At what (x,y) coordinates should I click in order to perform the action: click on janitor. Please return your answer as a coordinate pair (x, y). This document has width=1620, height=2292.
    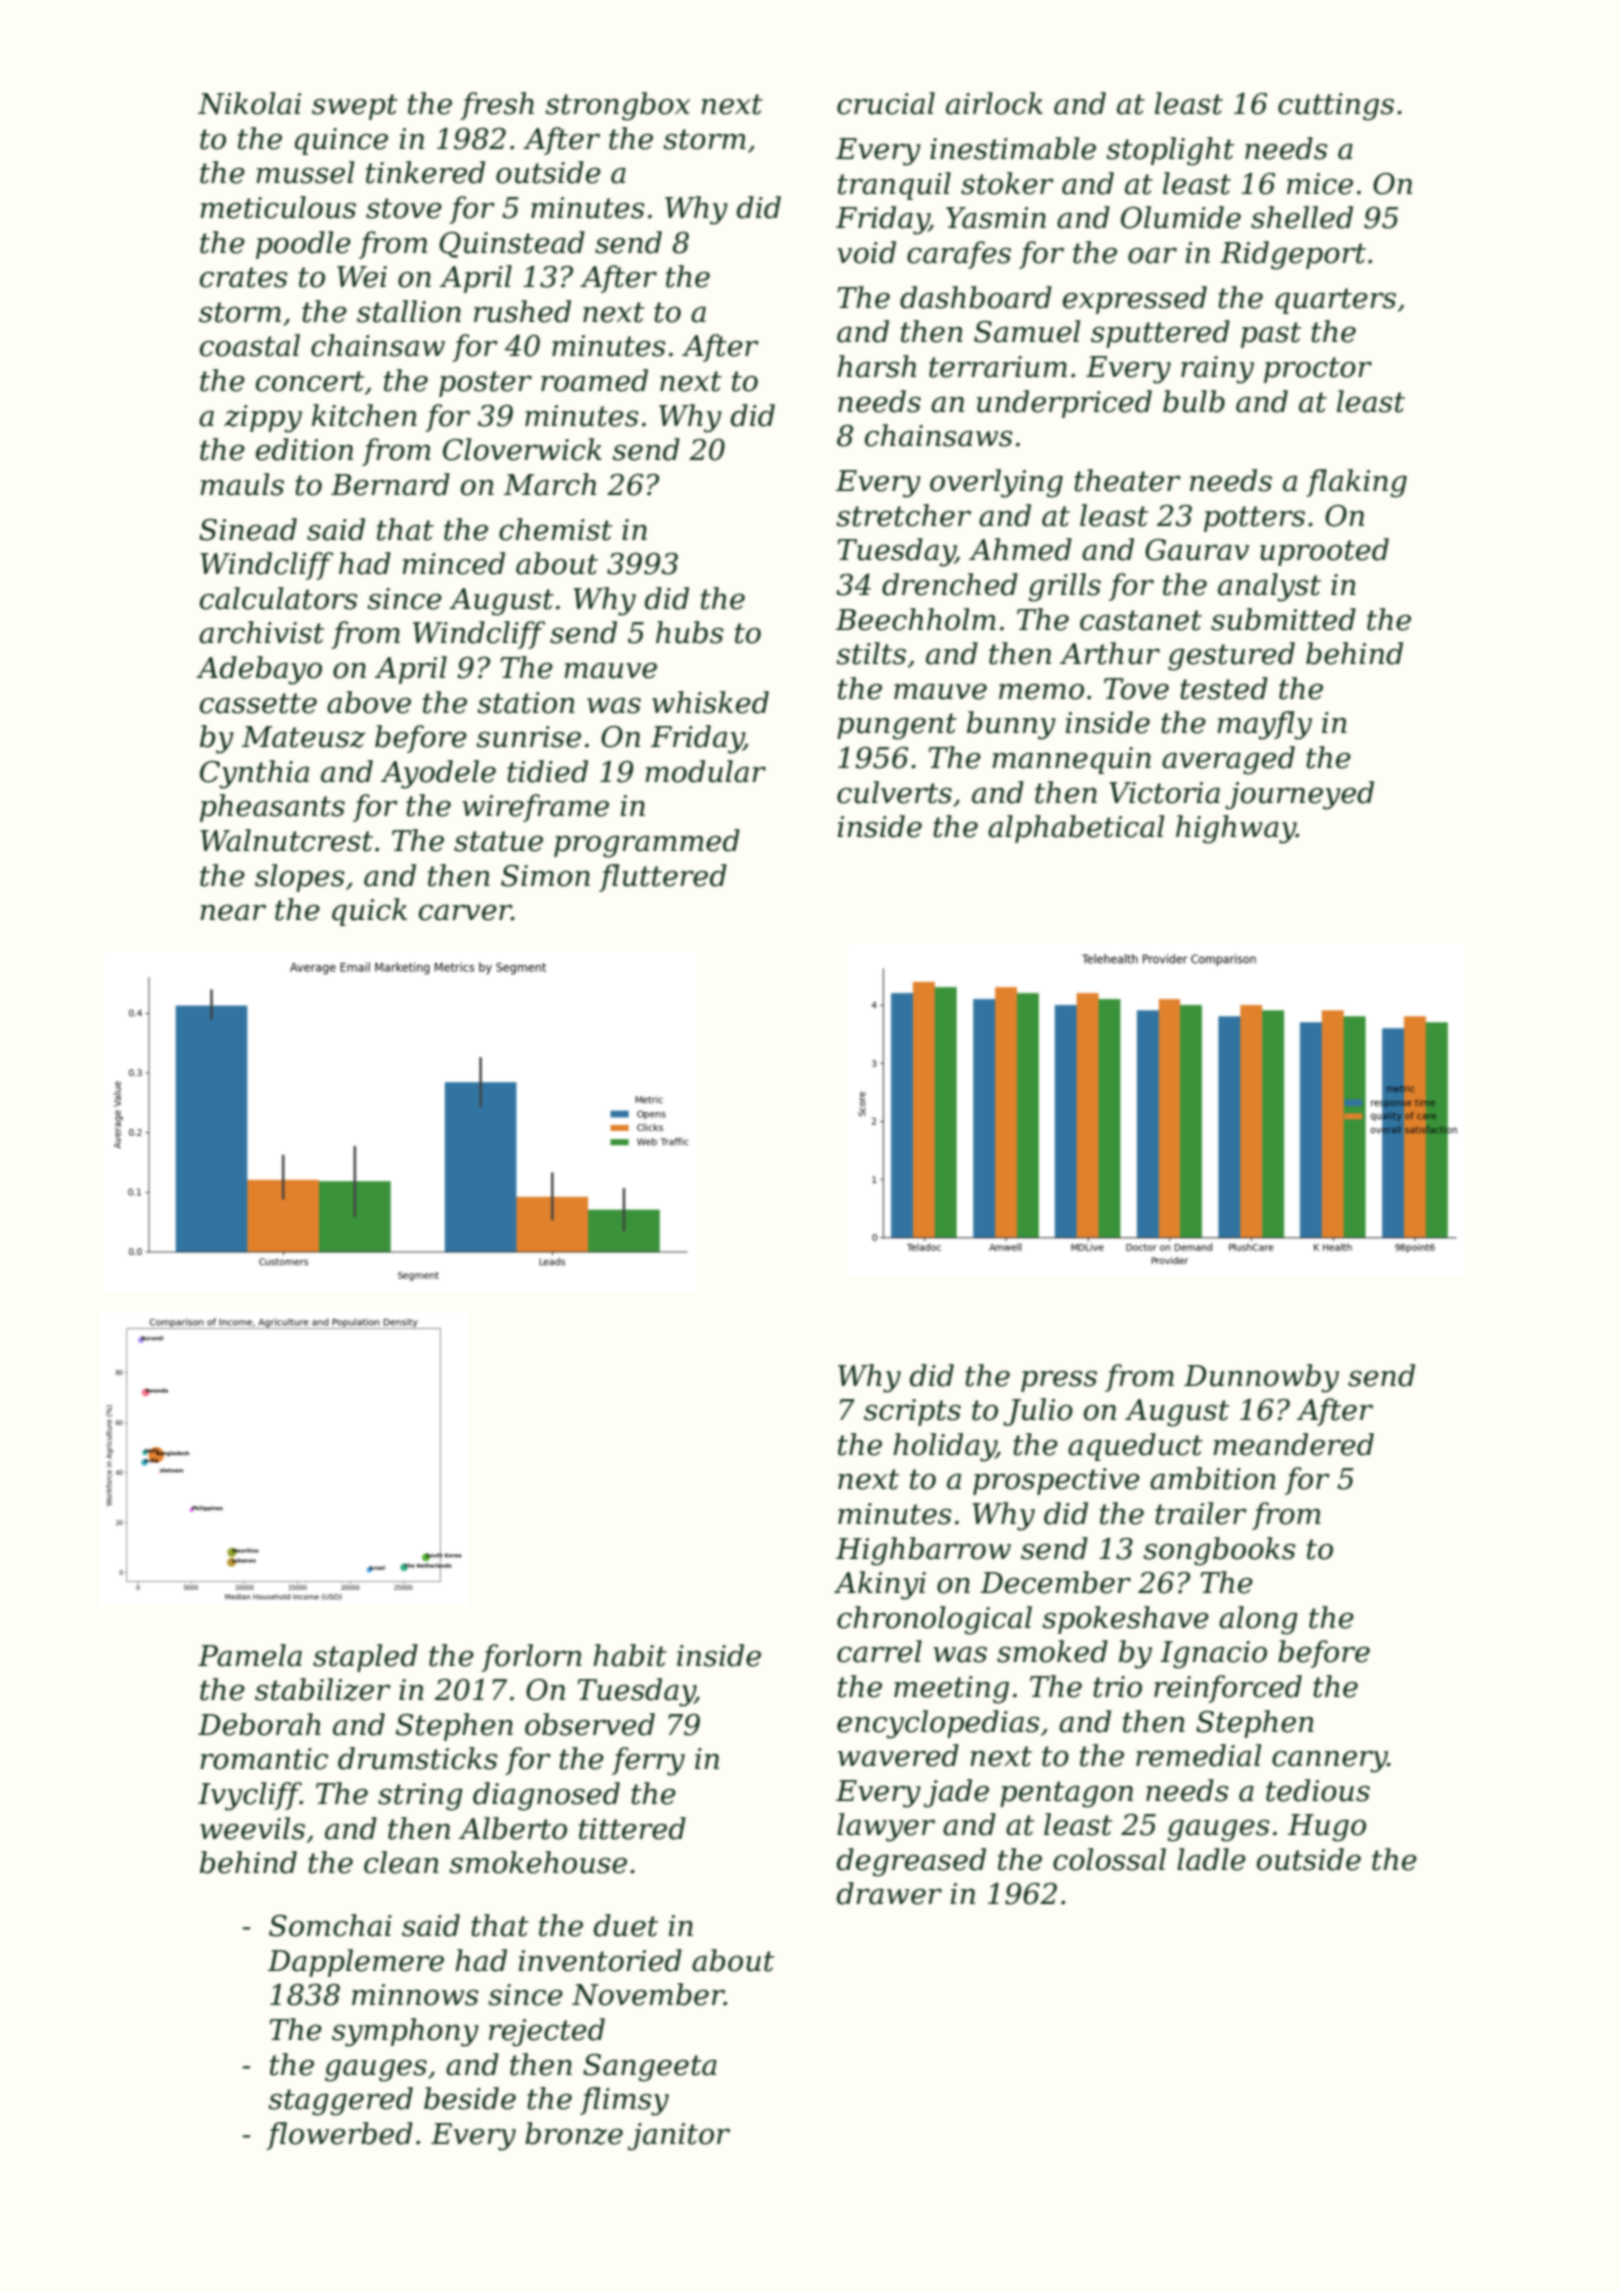
    Looking at the image, I should click on (679, 2137).
